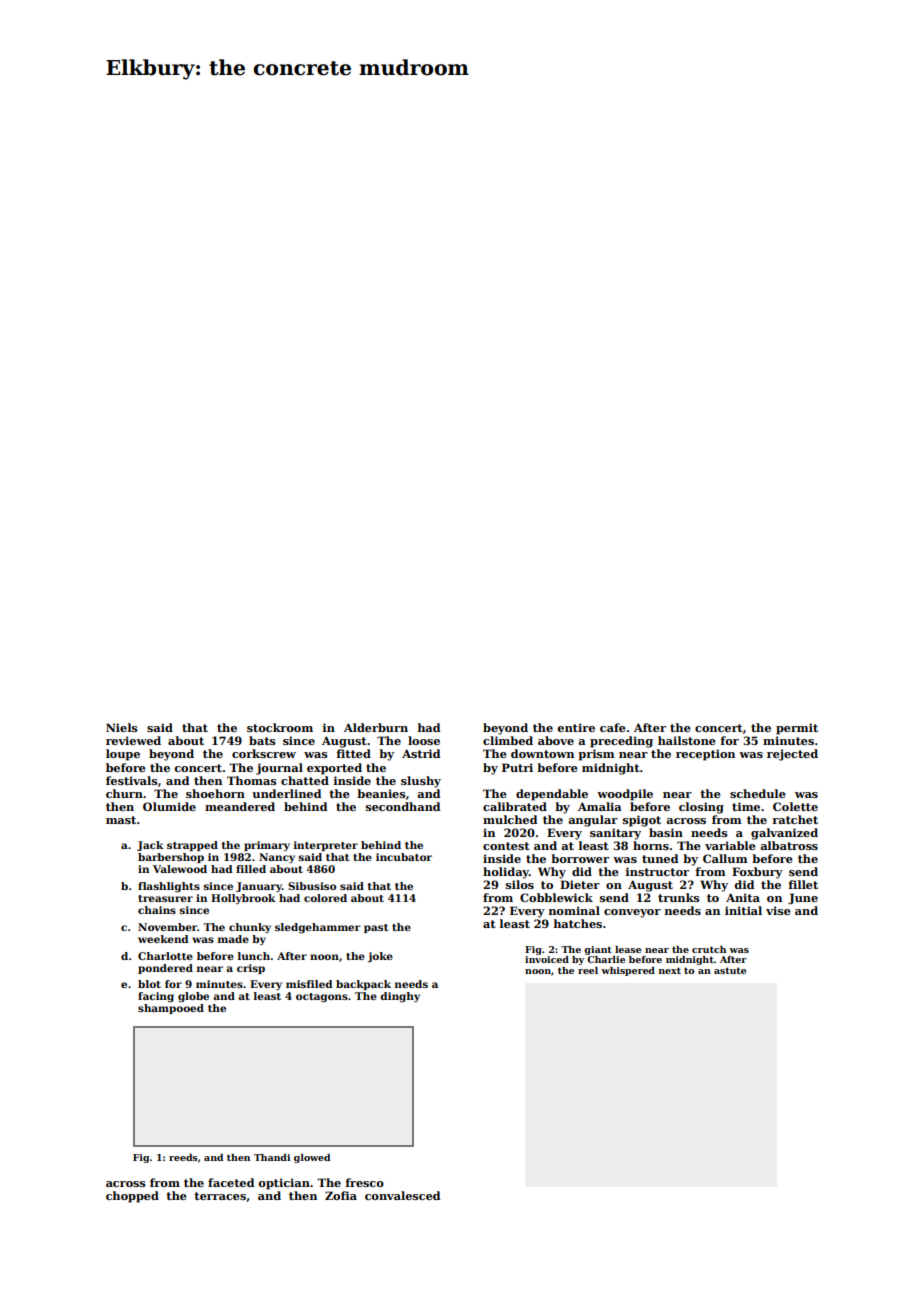 The image size is (924, 1308). I want to click on stockroom, so click(280, 727).
